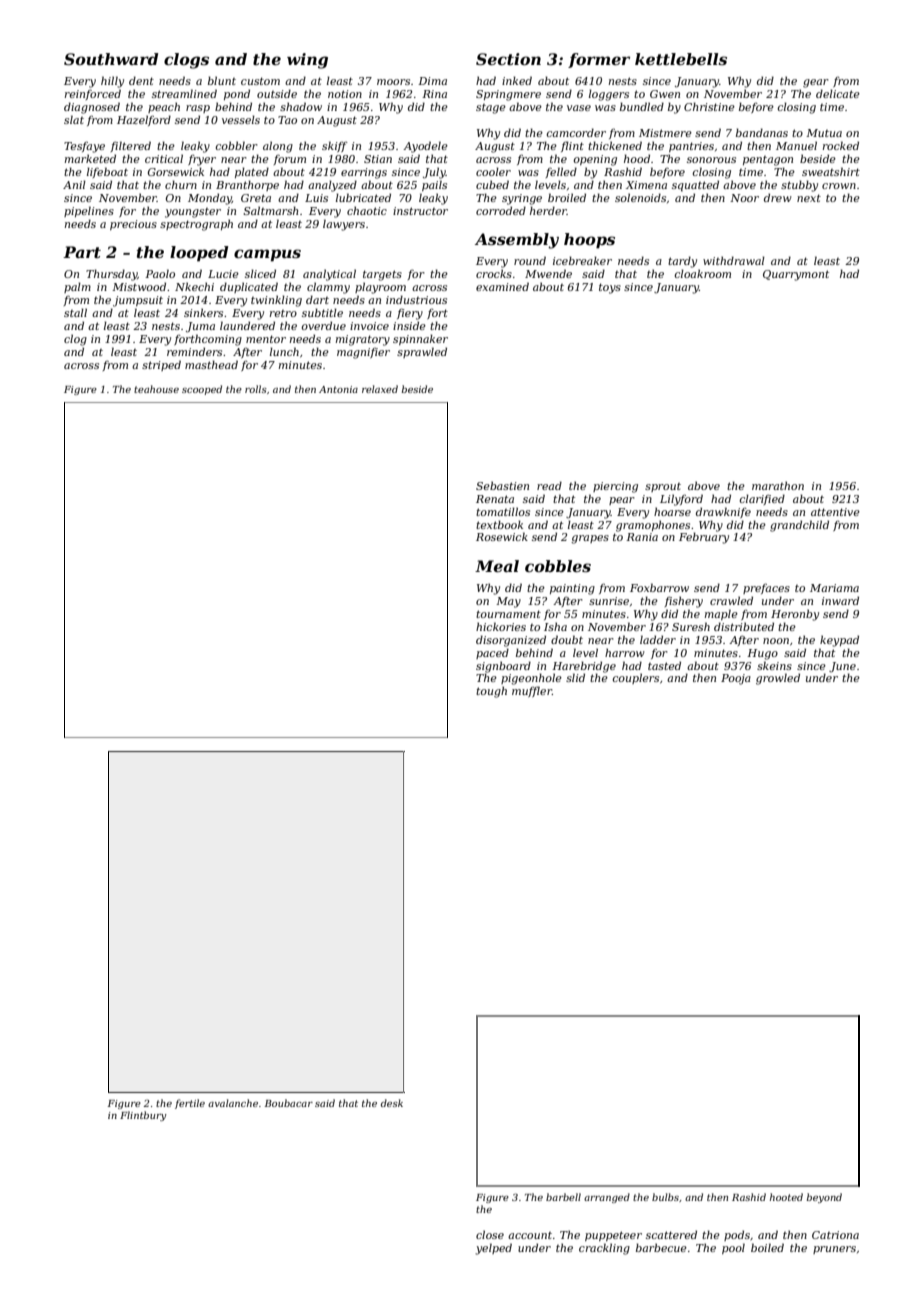 Image resolution: width=924 pixels, height=1308 pixels. What do you see at coordinates (795, 615) in the screenshot?
I see `Heronby` at bounding box center [795, 615].
